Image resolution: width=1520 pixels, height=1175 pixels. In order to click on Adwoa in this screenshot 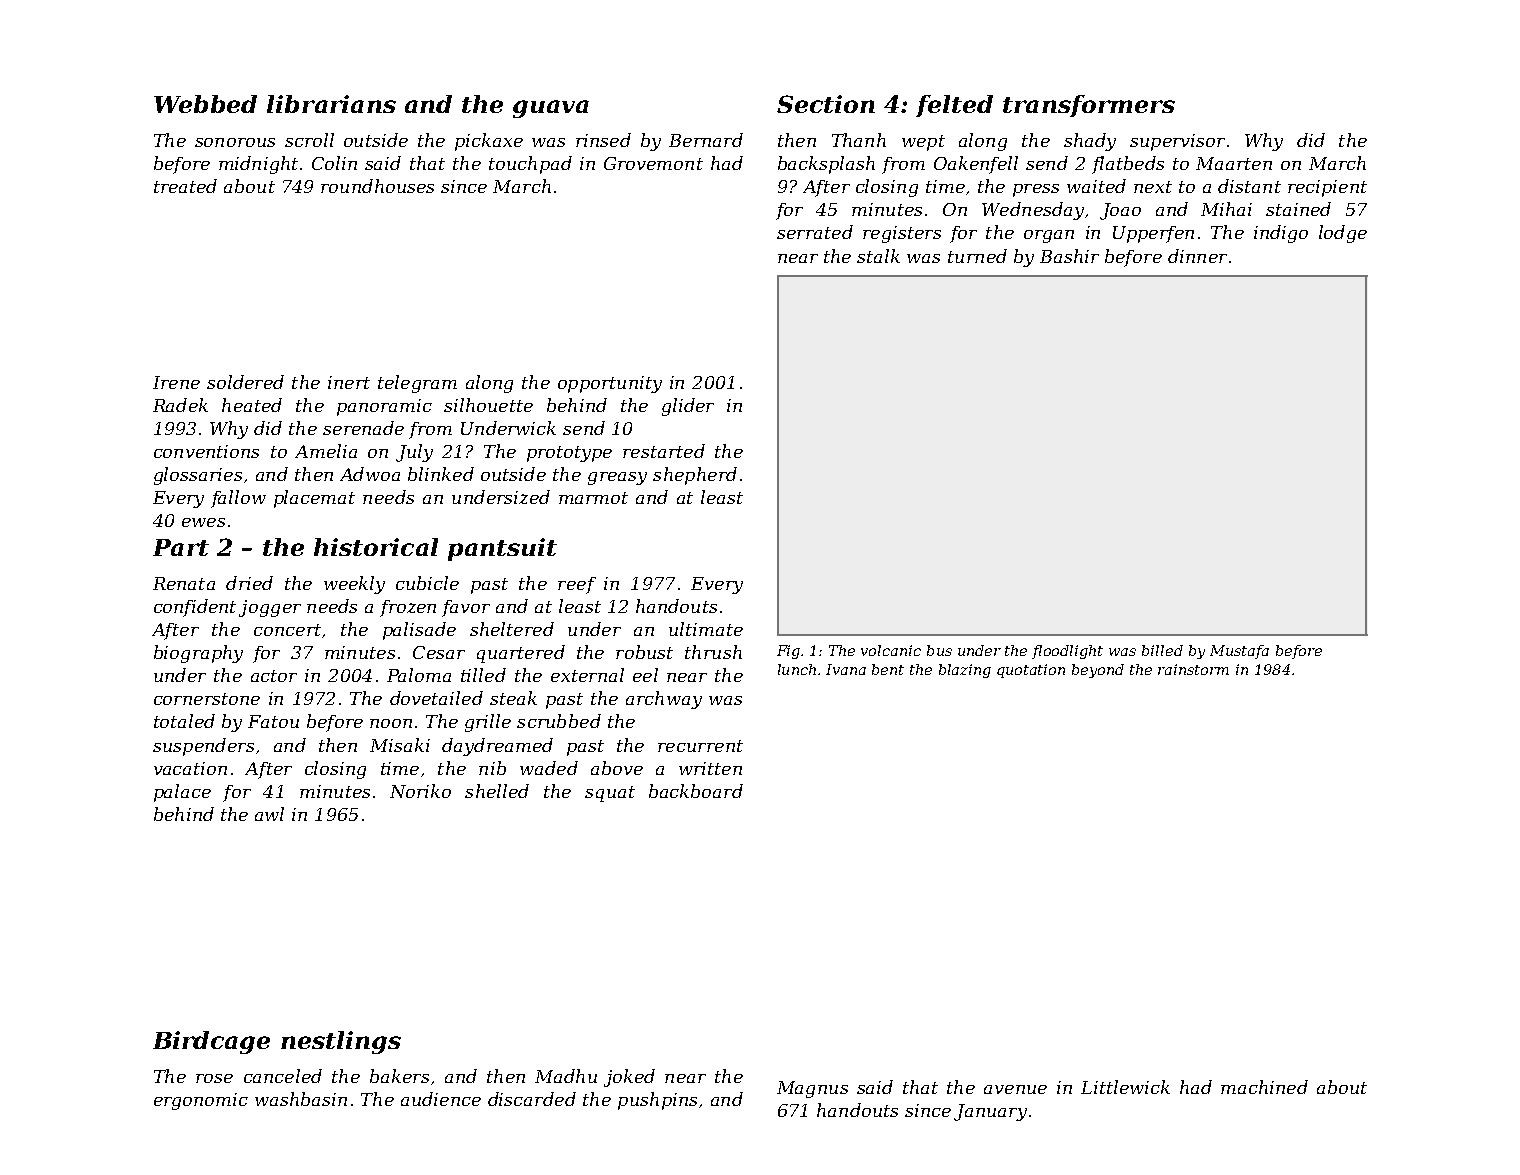, I will do `click(370, 474)`.
